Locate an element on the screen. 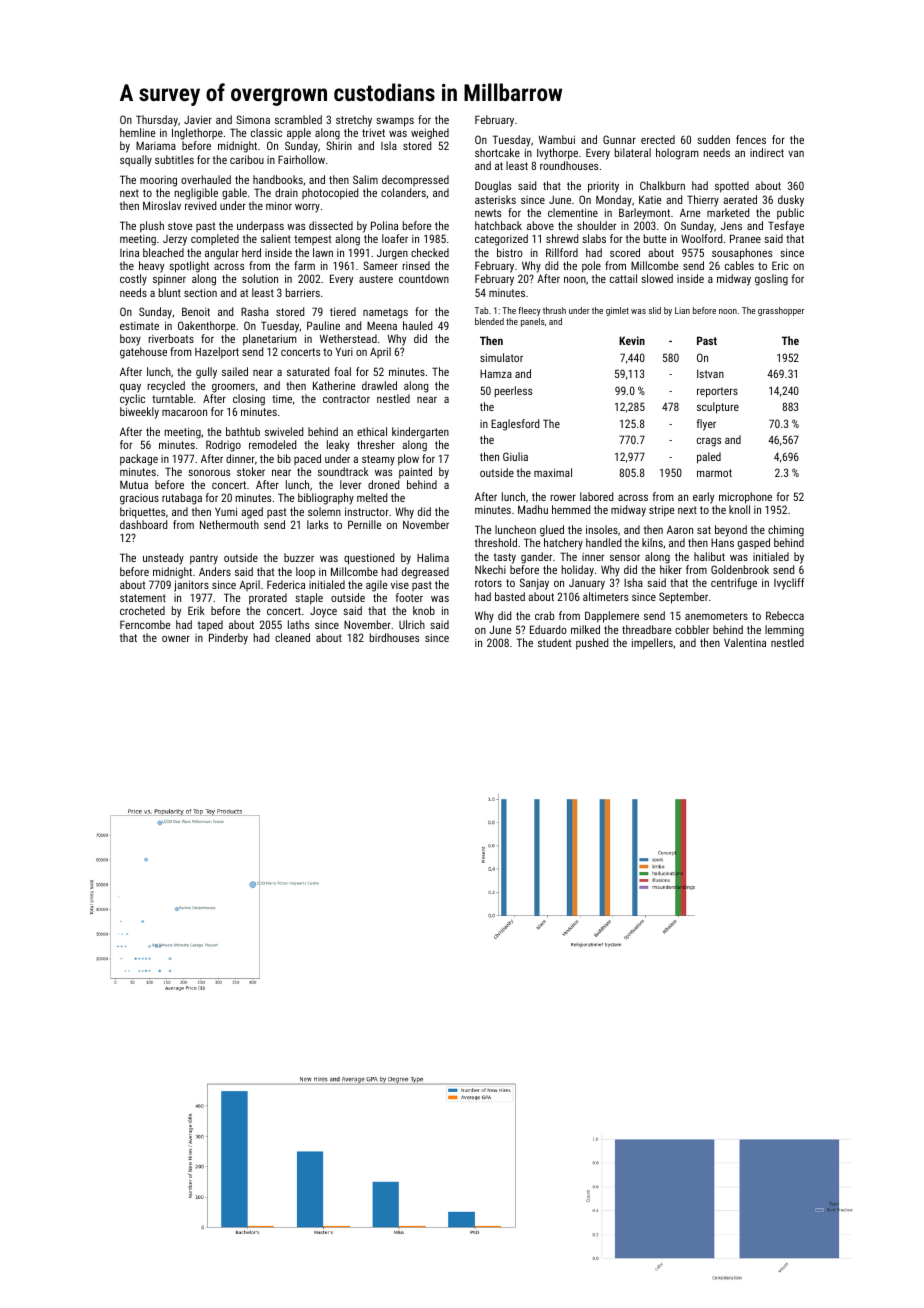  shortcake is located at coordinates (497, 152).
